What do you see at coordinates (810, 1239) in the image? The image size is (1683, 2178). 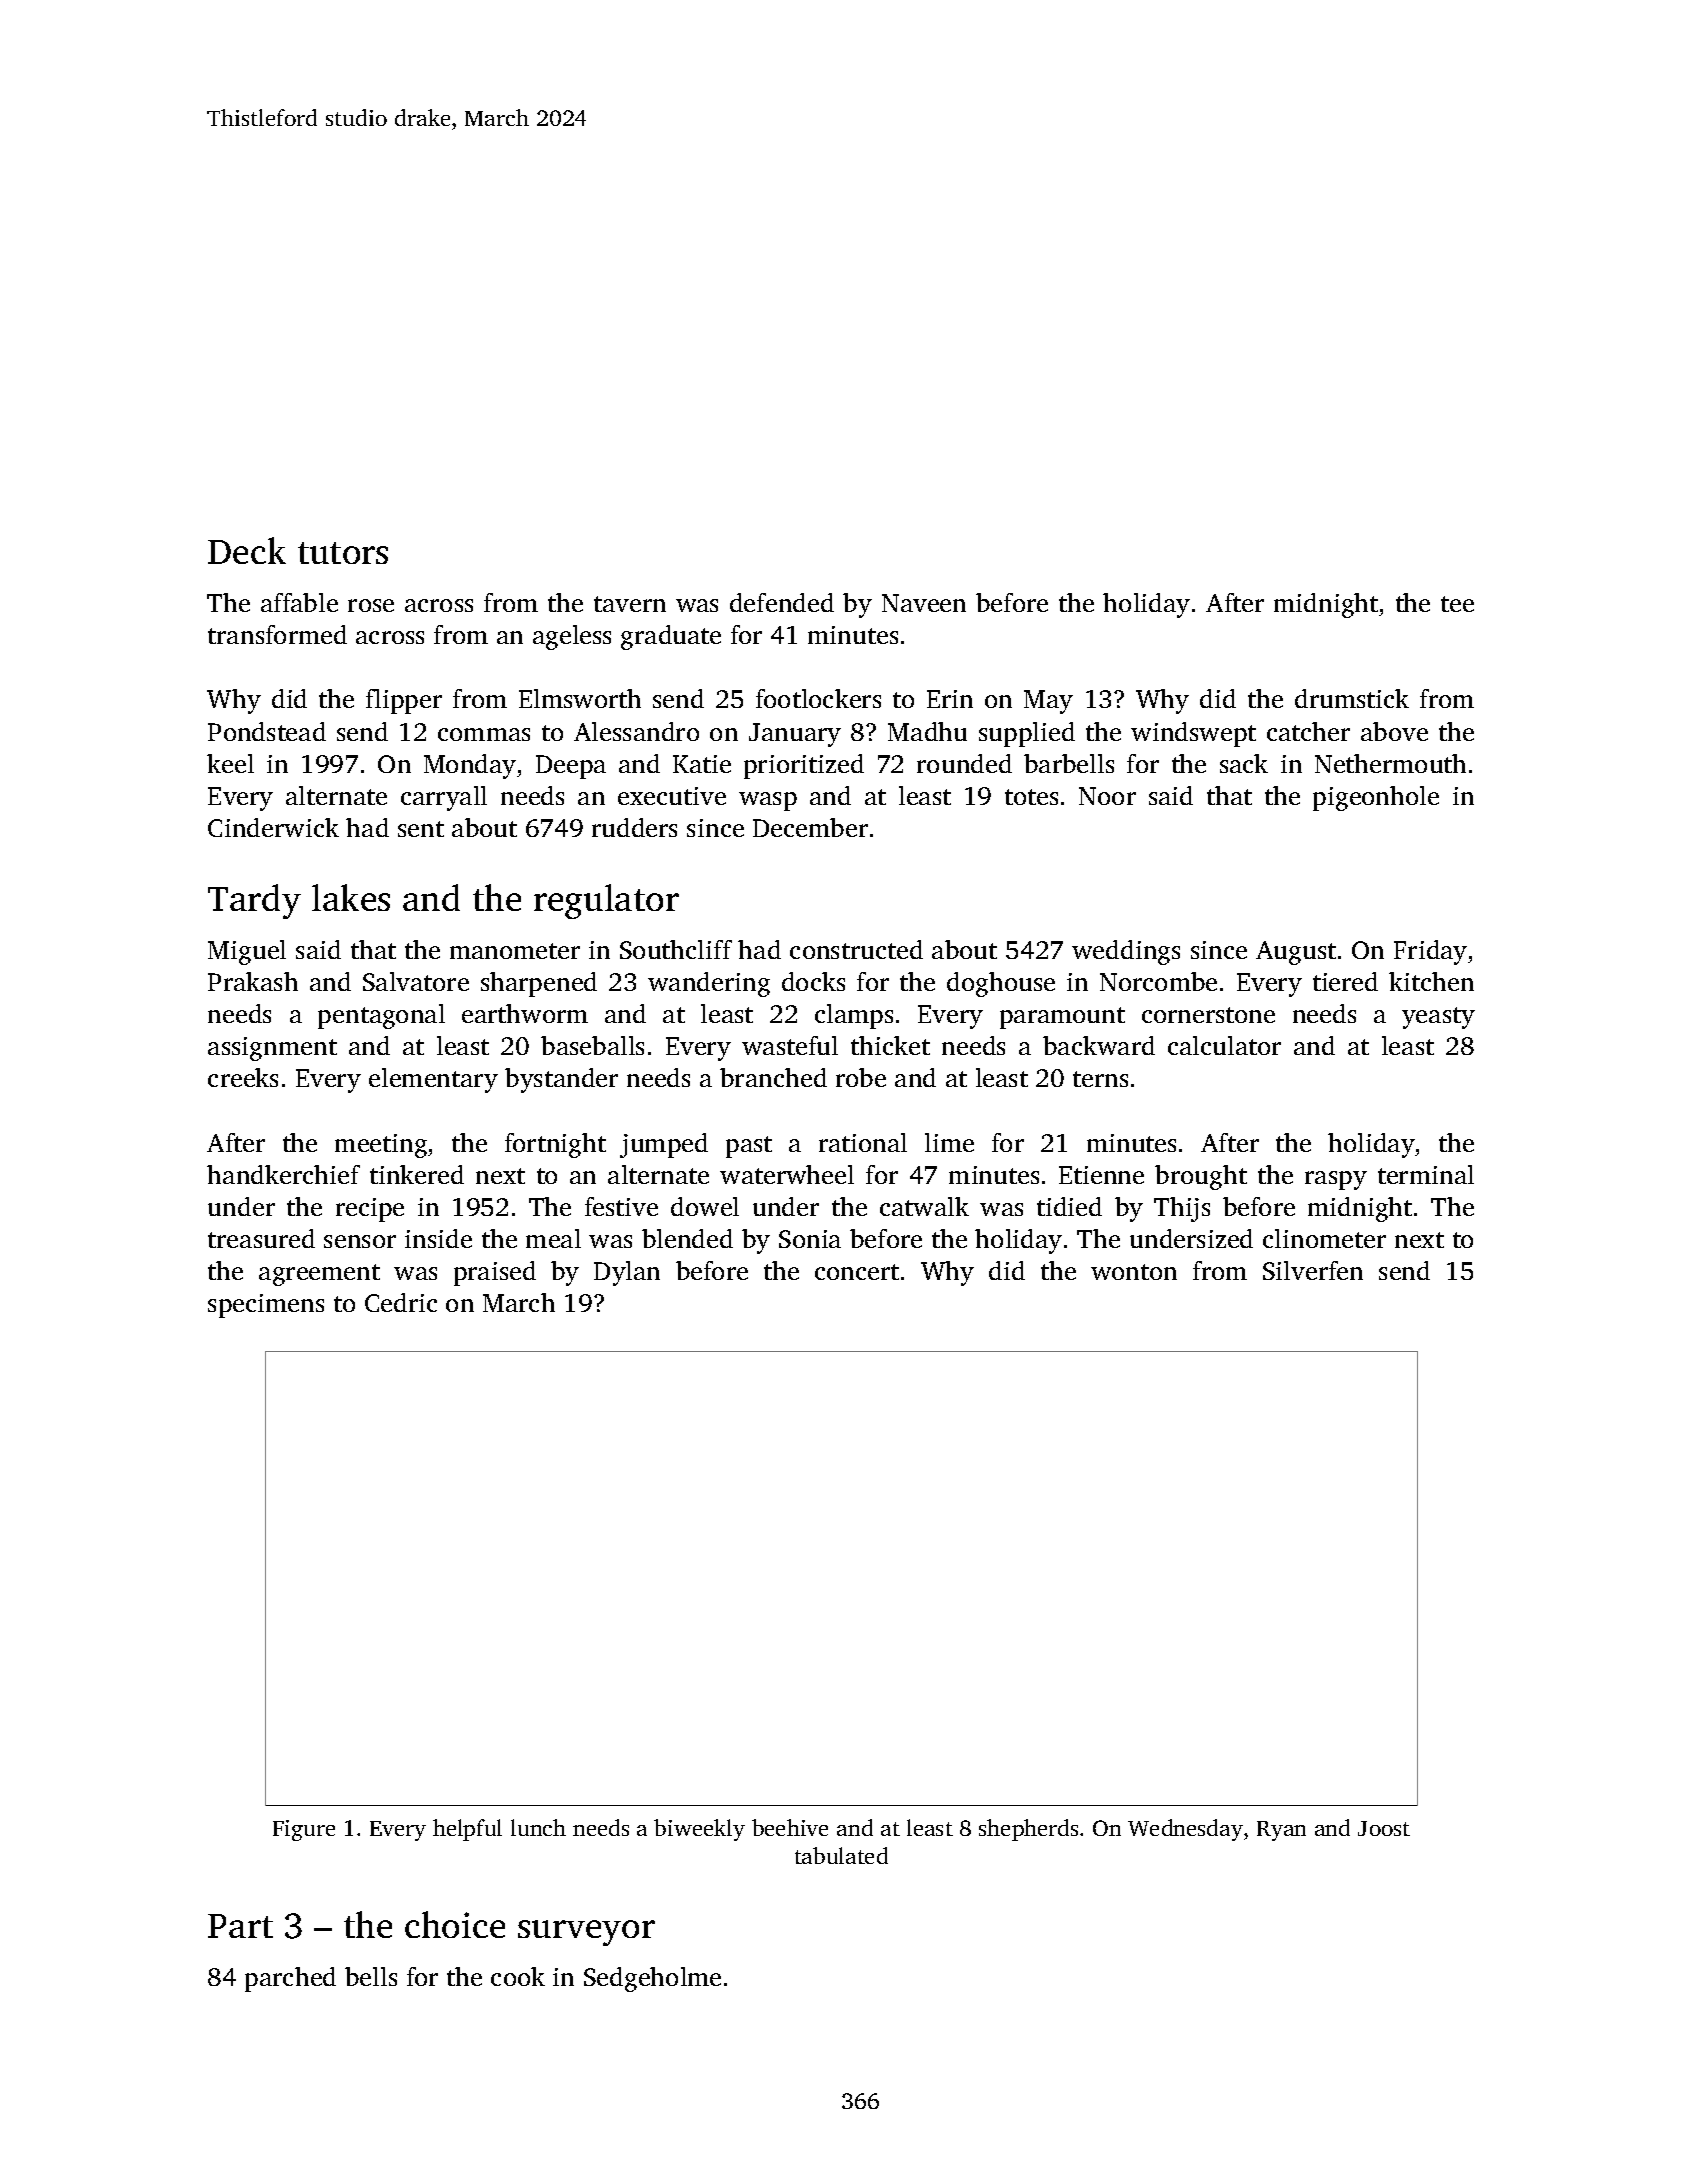 I see `Sonia` at bounding box center [810, 1239].
